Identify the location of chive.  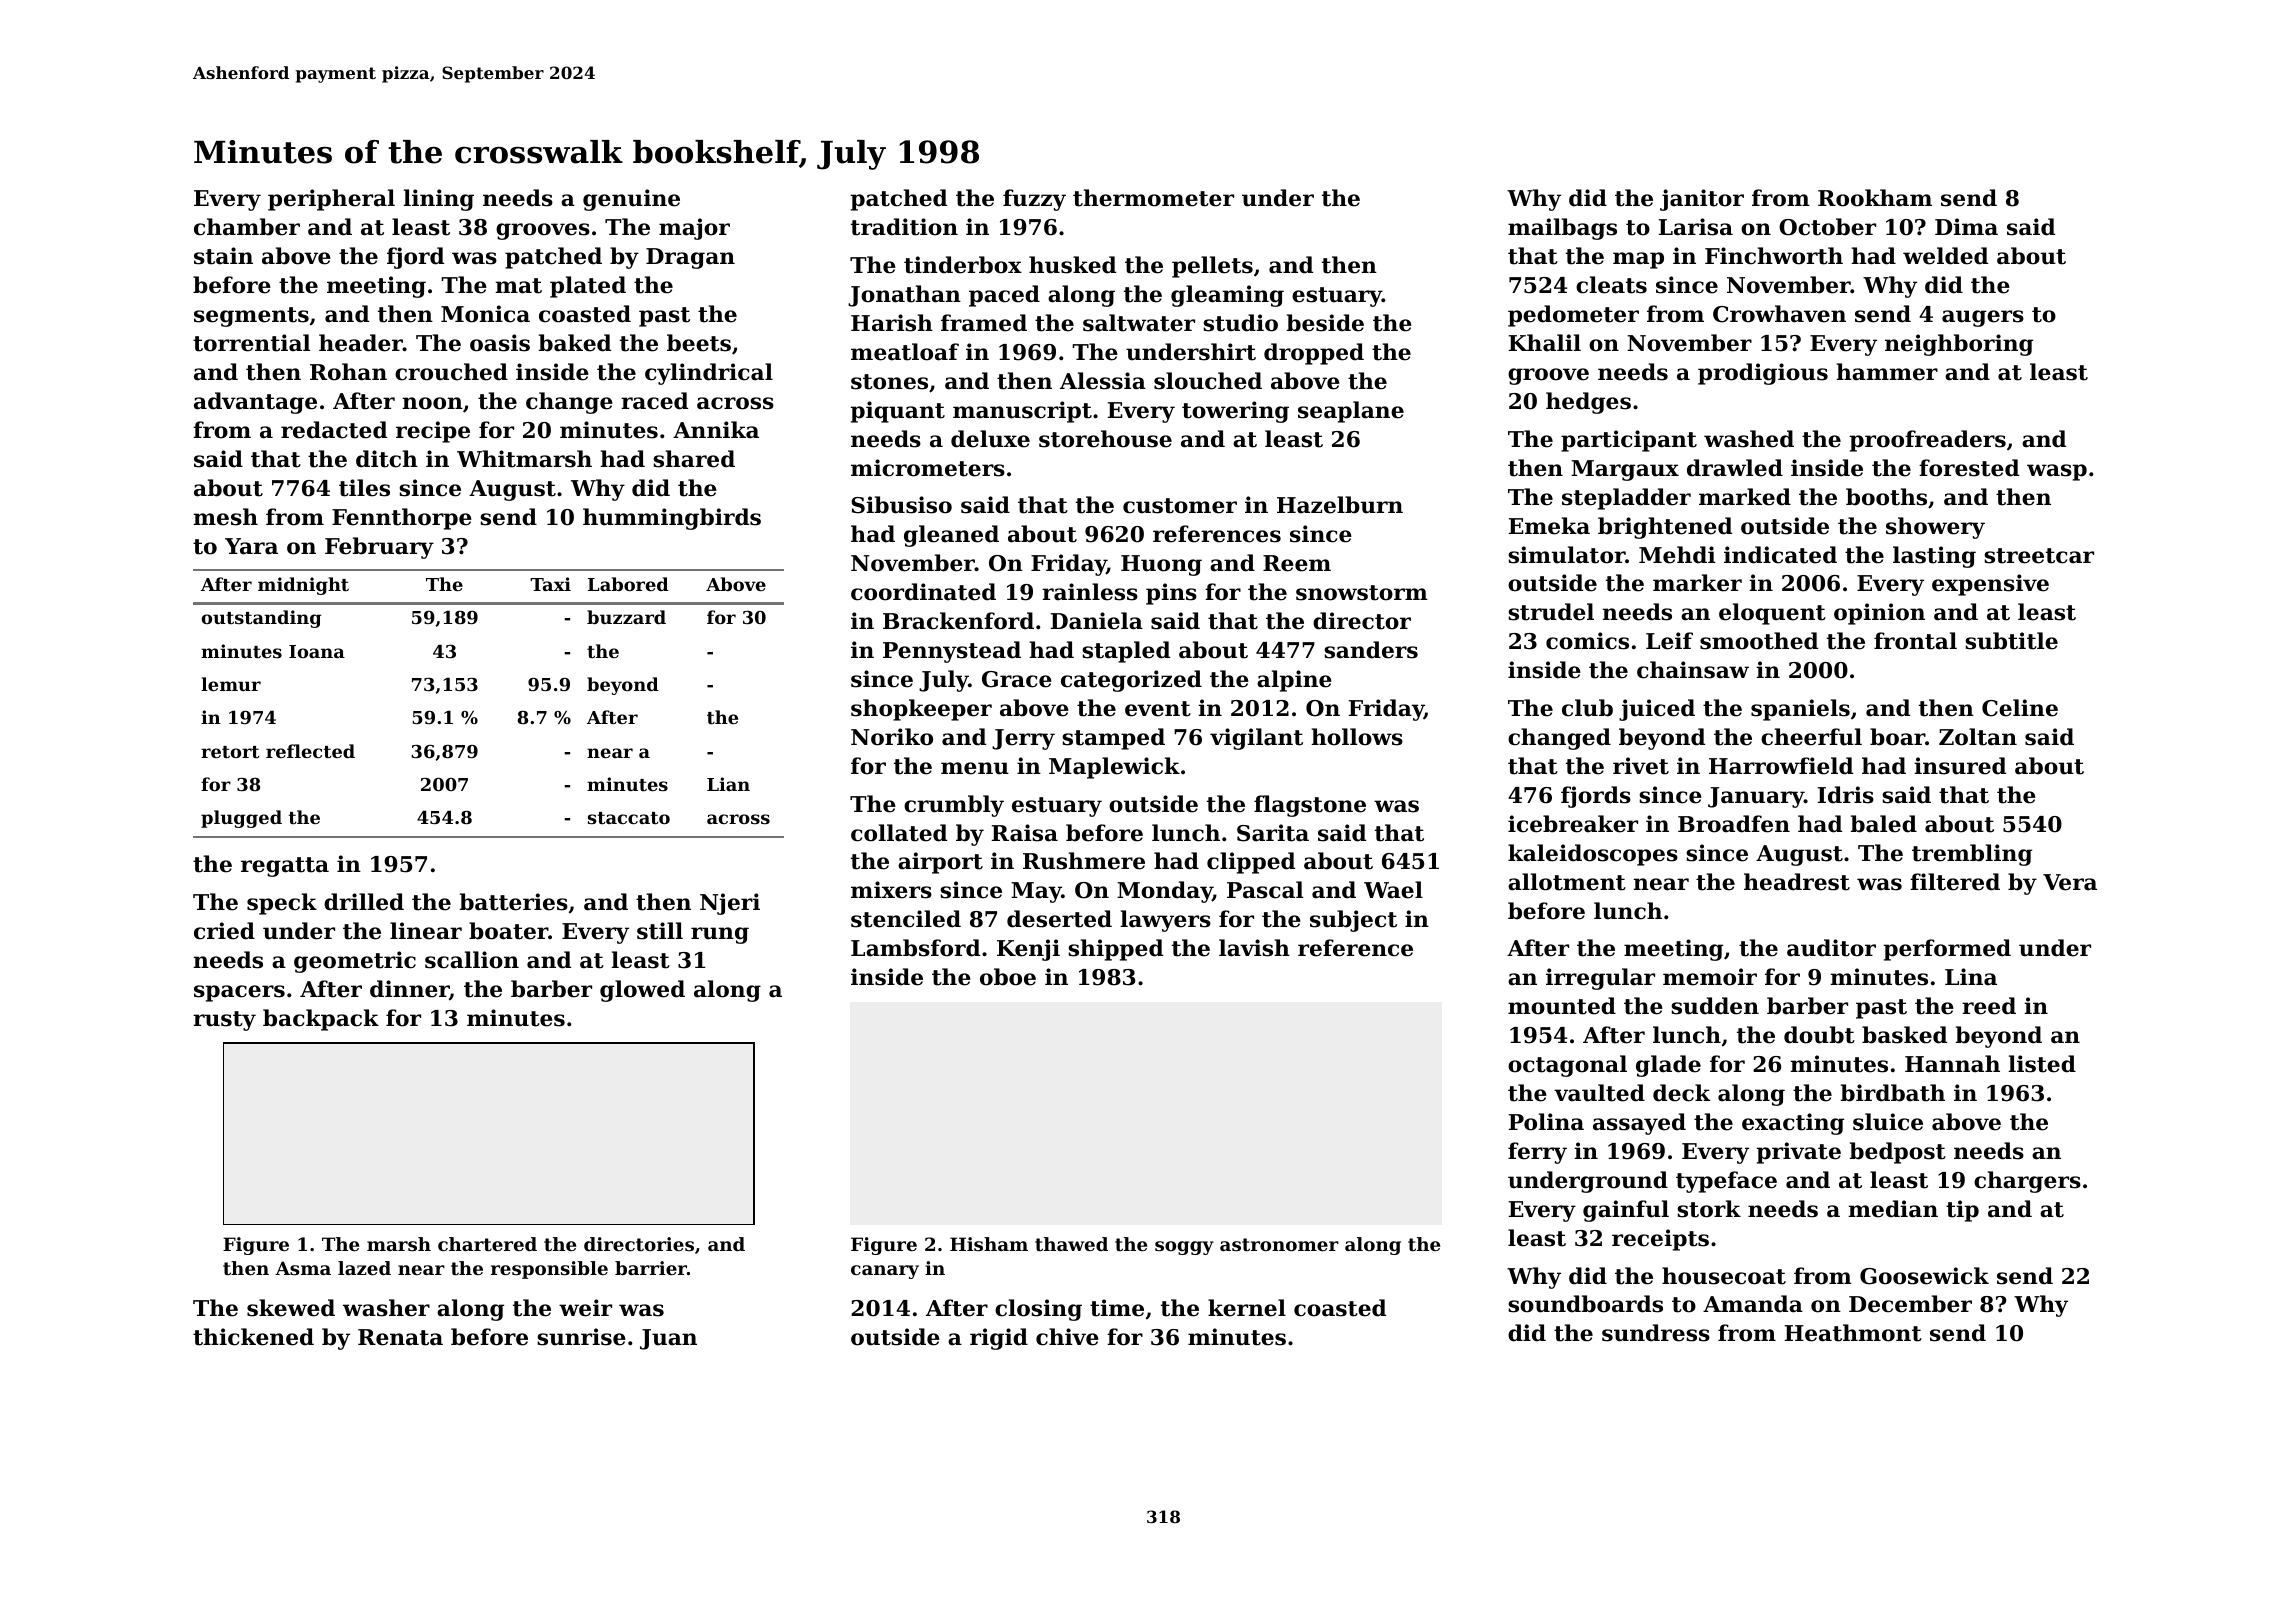
(1067, 1337).
